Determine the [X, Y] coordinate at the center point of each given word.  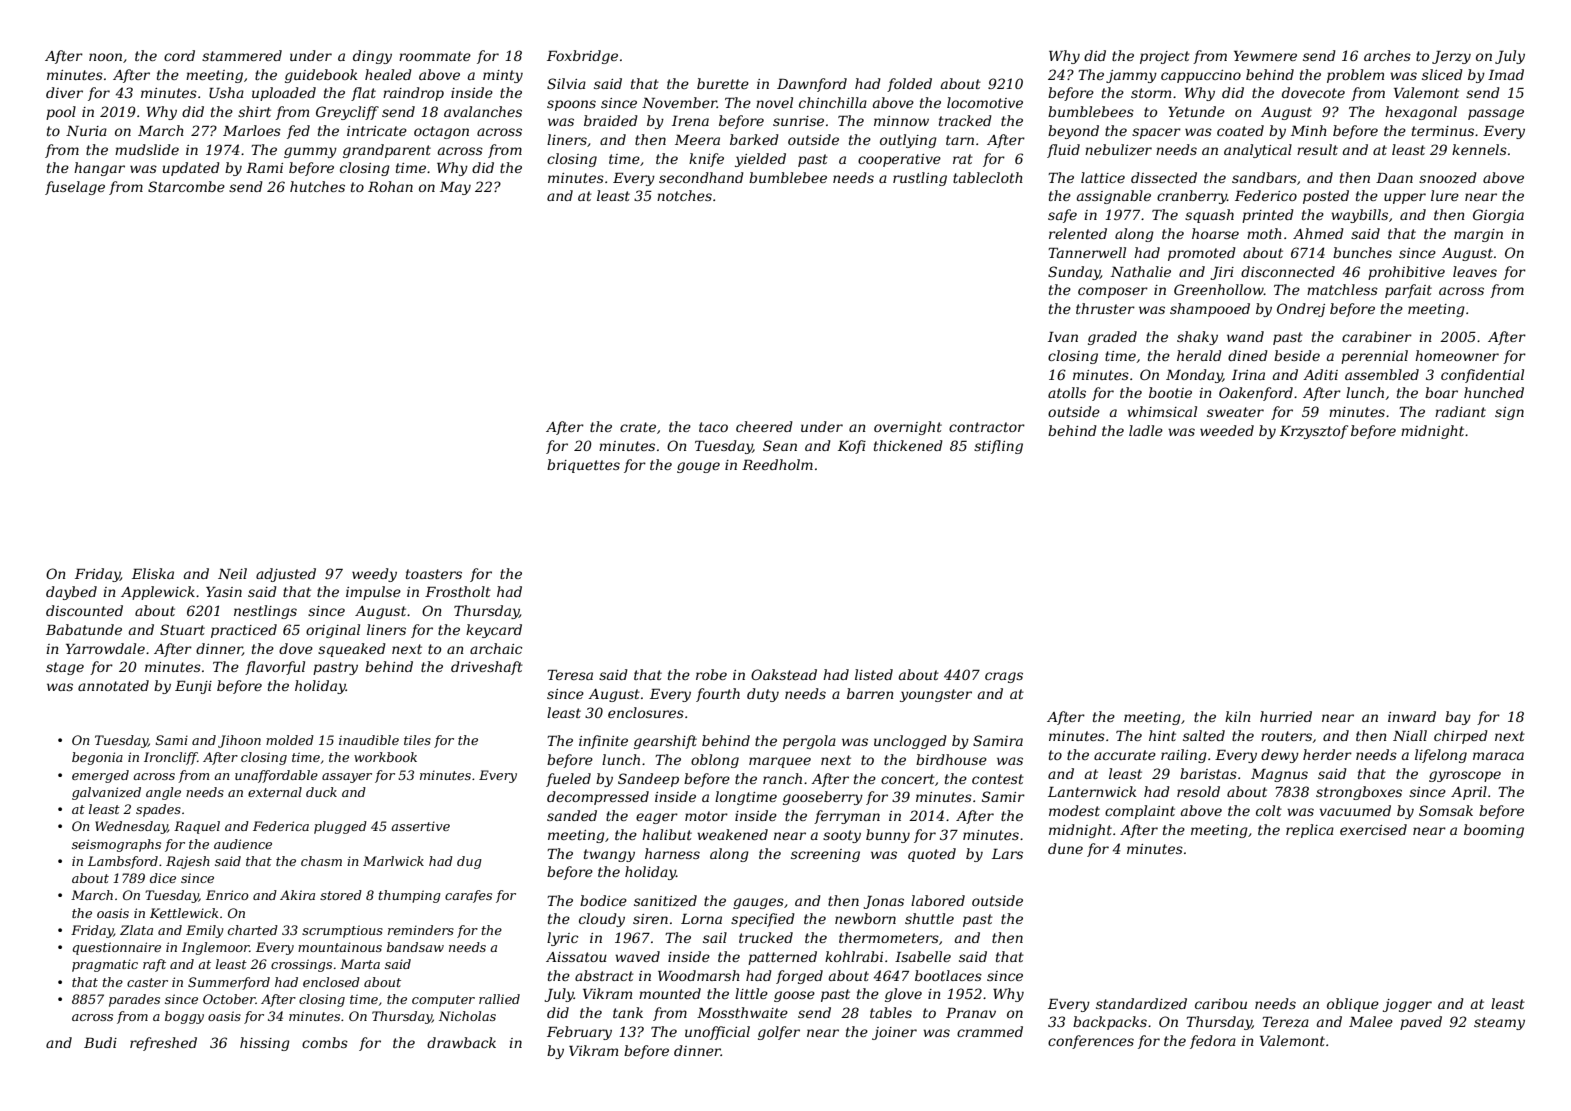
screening [825, 855]
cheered [764, 426]
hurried [1286, 716]
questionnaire [117, 948]
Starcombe [186, 186]
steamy [1499, 1023]
